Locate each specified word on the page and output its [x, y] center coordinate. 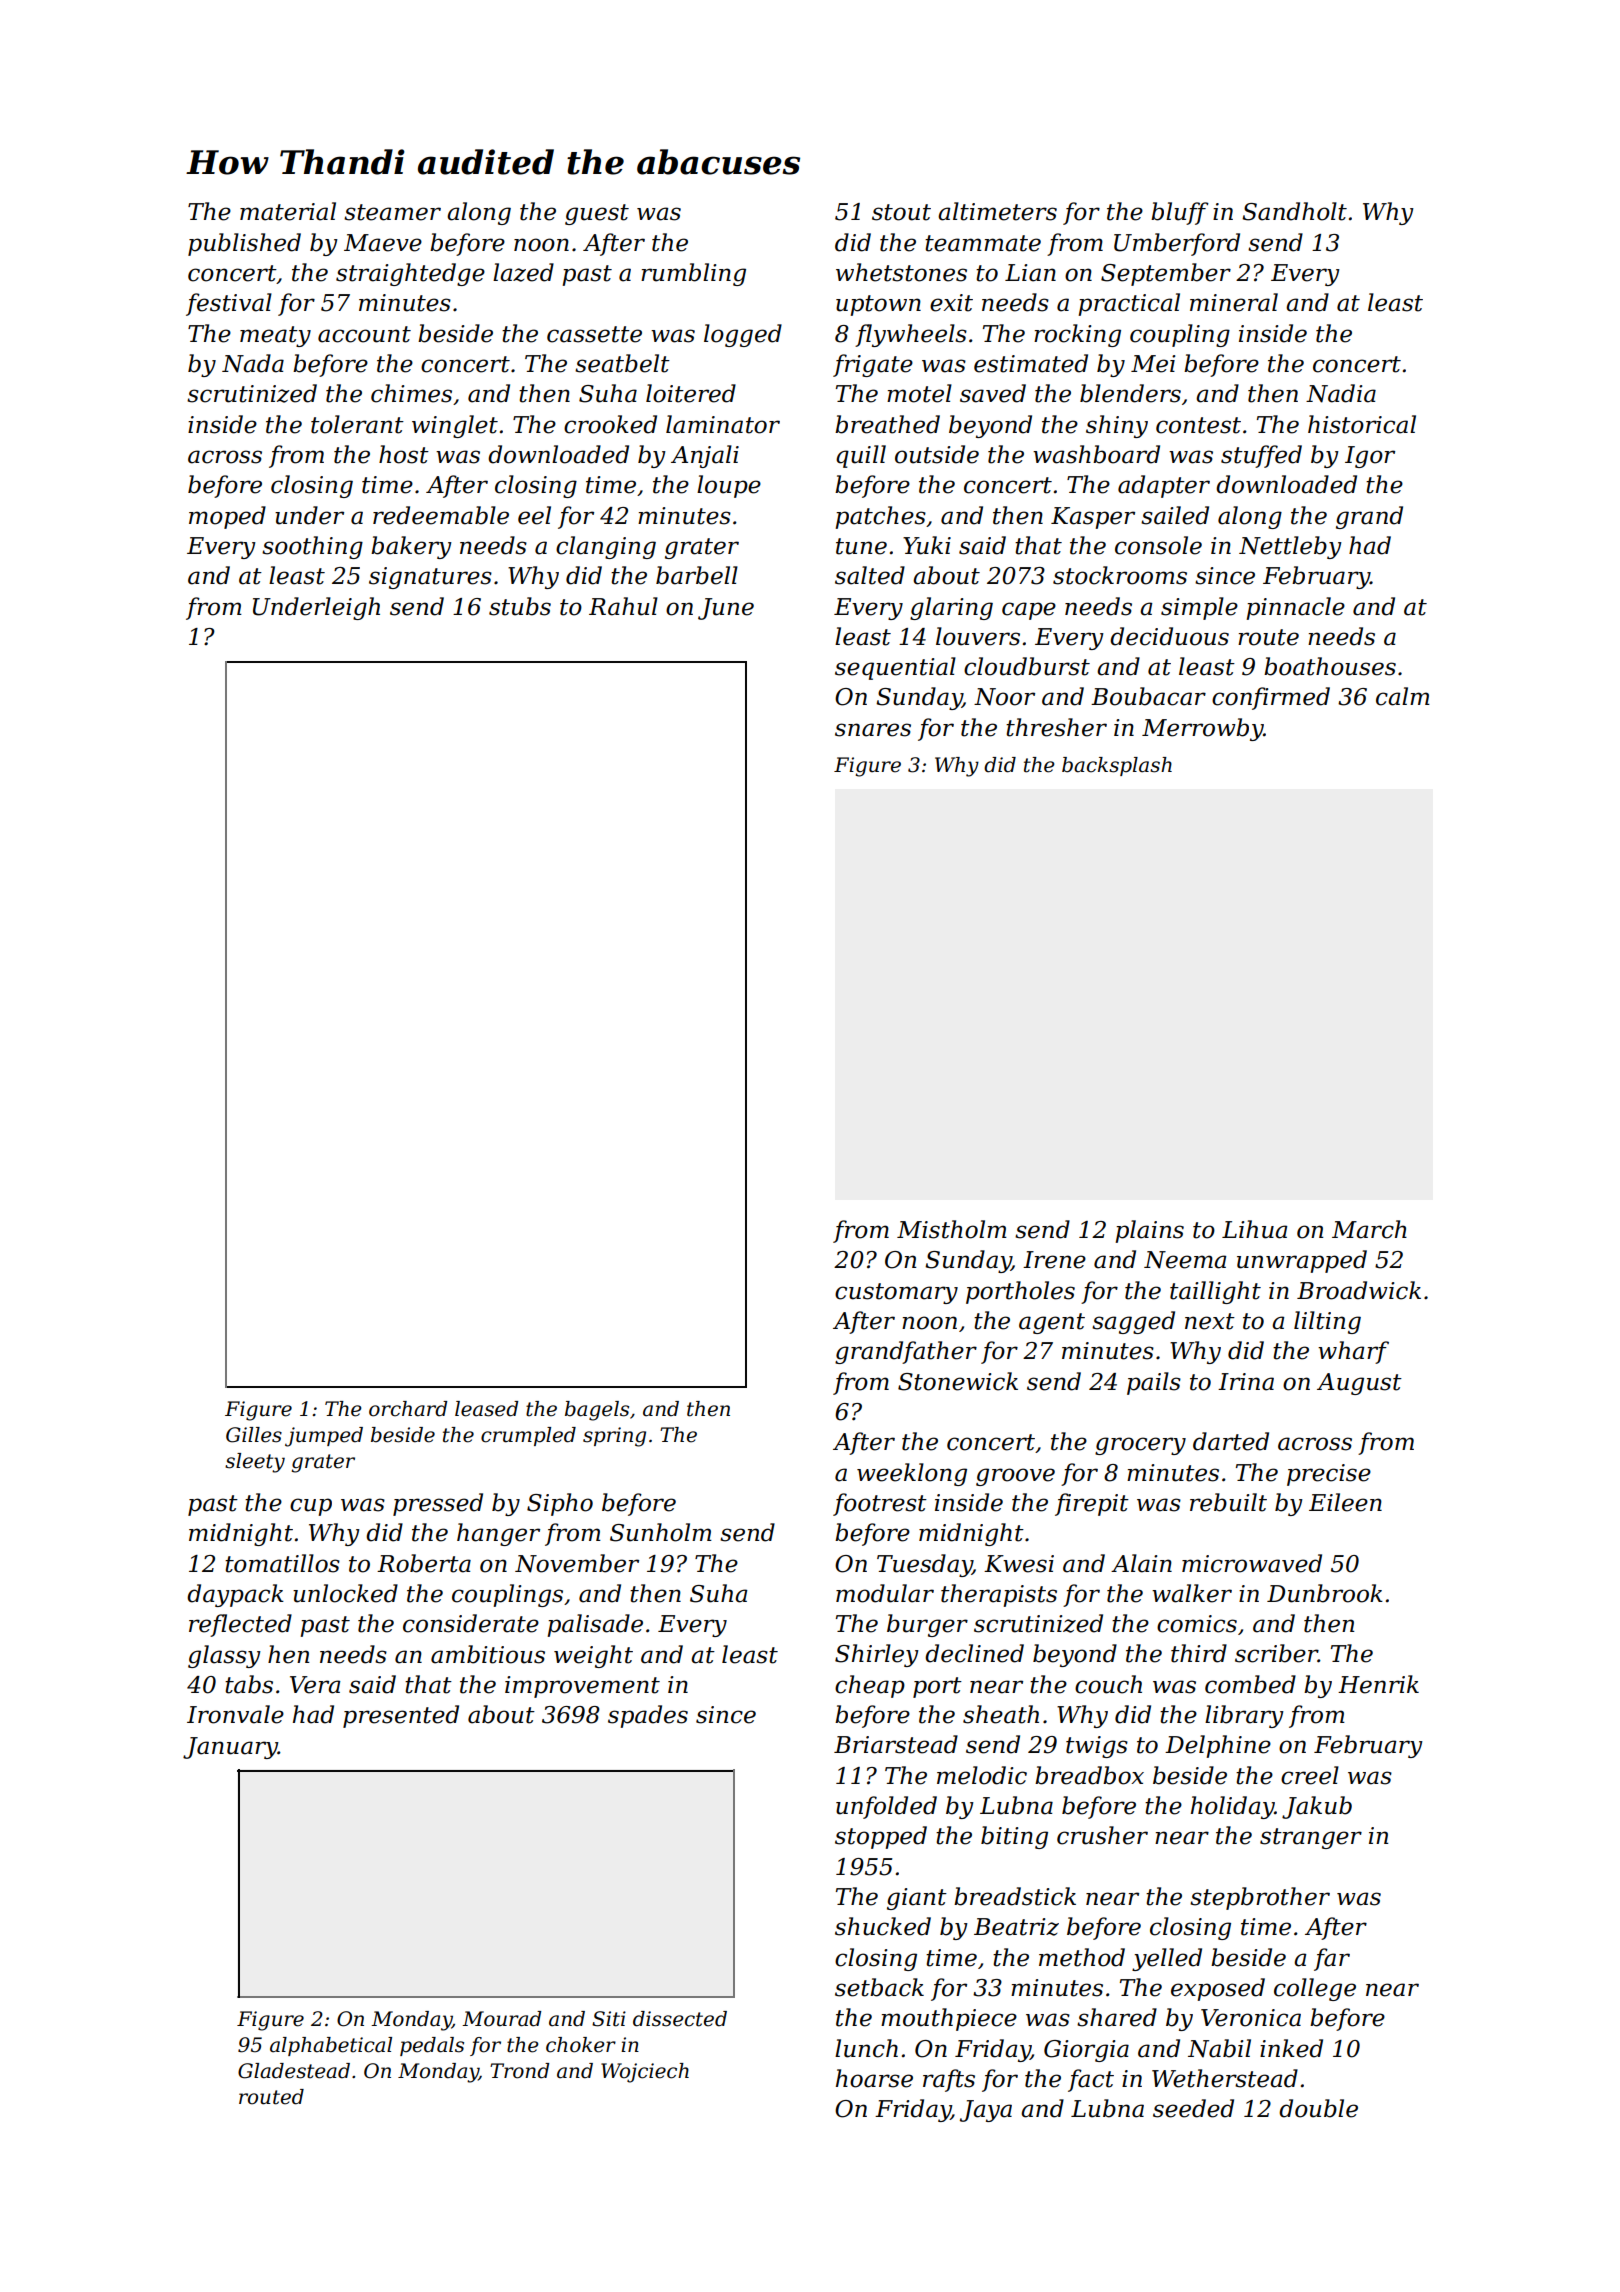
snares [873, 730]
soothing [312, 547]
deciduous [1169, 636]
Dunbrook [1325, 1593]
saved [993, 393]
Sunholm [661, 1532]
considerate [471, 1623]
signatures [430, 578]
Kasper [1093, 518]
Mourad [501, 2019]
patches [880, 517]
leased [486, 1409]
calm [1403, 696]
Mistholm [952, 1229]
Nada [253, 363]
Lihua [1254, 1229]
